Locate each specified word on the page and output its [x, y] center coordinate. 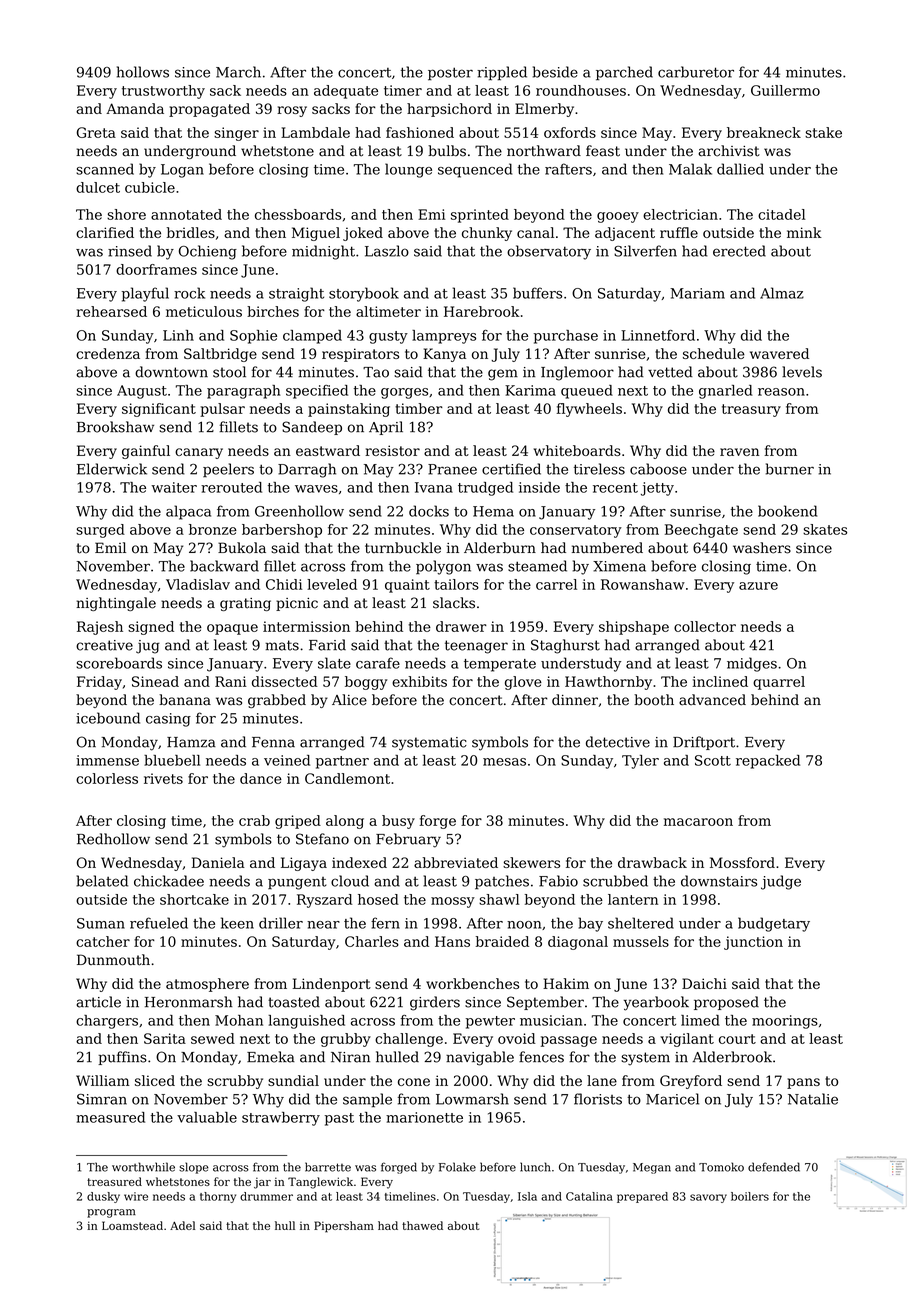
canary [199, 453]
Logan [182, 171]
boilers [750, 1196]
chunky [487, 234]
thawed [422, 1225]
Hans [452, 941]
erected [739, 251]
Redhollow [113, 839]
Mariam [697, 293]
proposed [726, 1003]
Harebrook [482, 311]
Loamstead [132, 1225]
